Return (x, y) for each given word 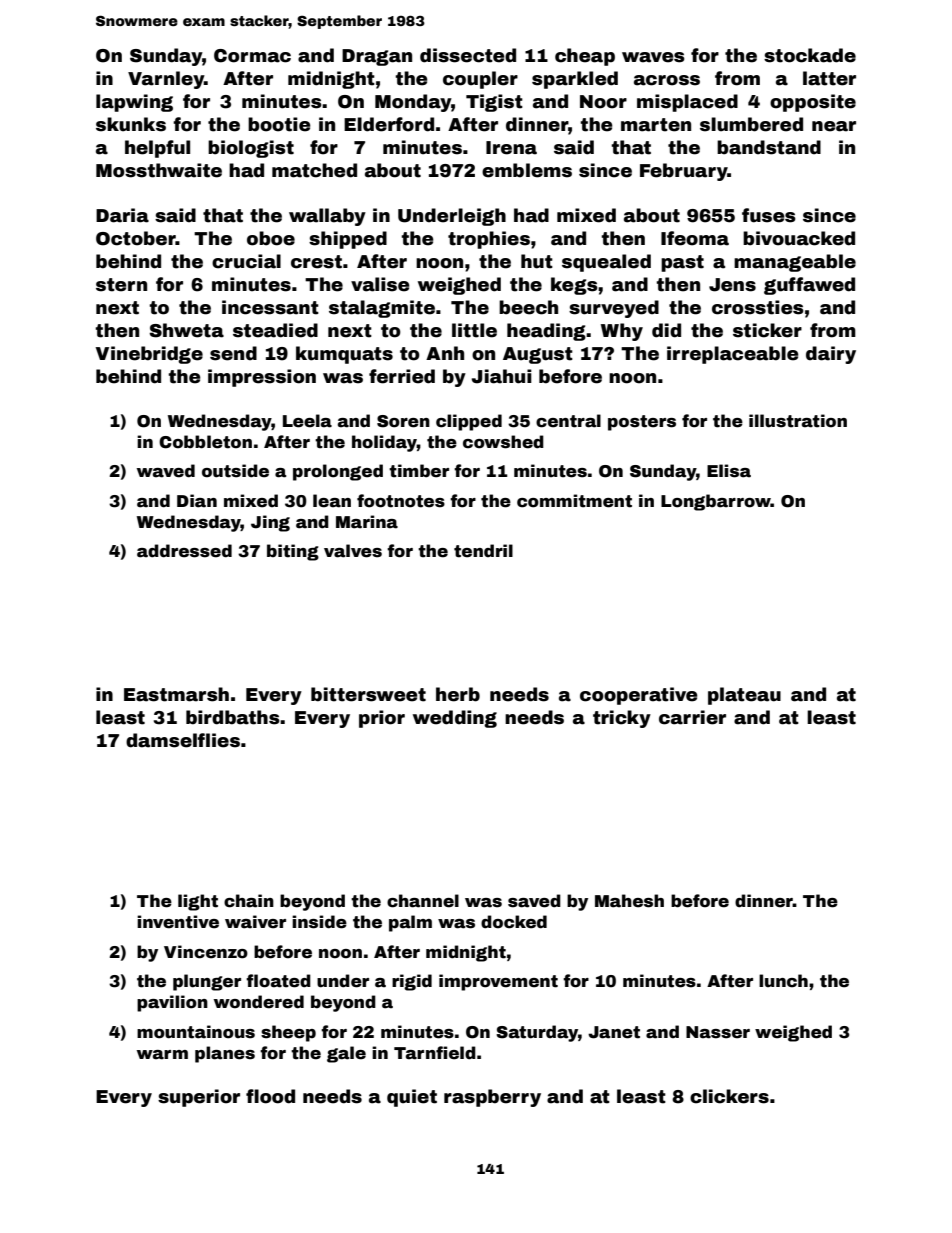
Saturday (537, 1033)
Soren (403, 421)
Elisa (729, 471)
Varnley (166, 80)
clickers (729, 1096)
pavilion (172, 1003)
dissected (468, 55)
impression (262, 378)
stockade (810, 55)
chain (249, 901)
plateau (744, 696)
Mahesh (629, 901)
